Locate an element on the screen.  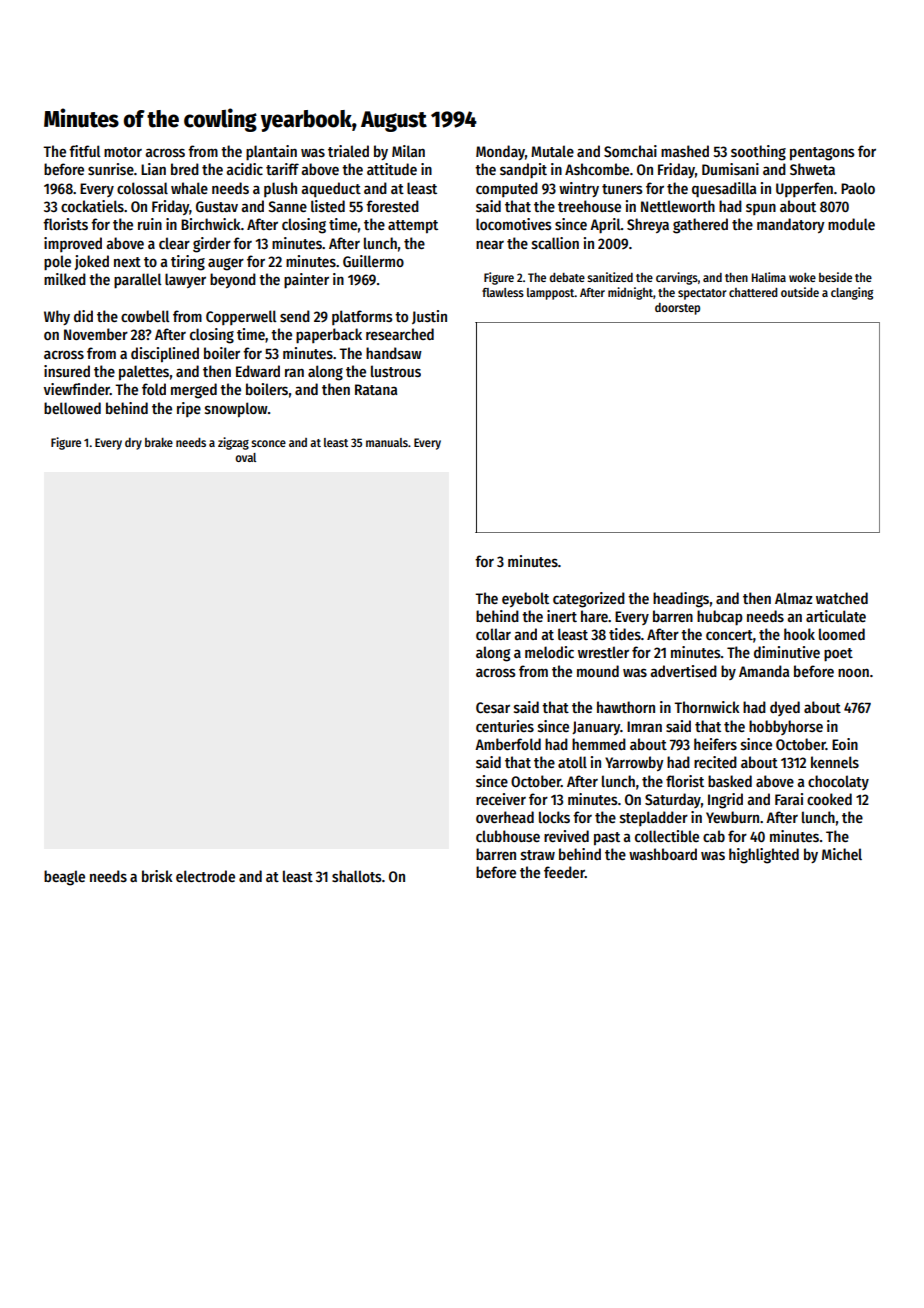
Milan is located at coordinates (408, 151).
